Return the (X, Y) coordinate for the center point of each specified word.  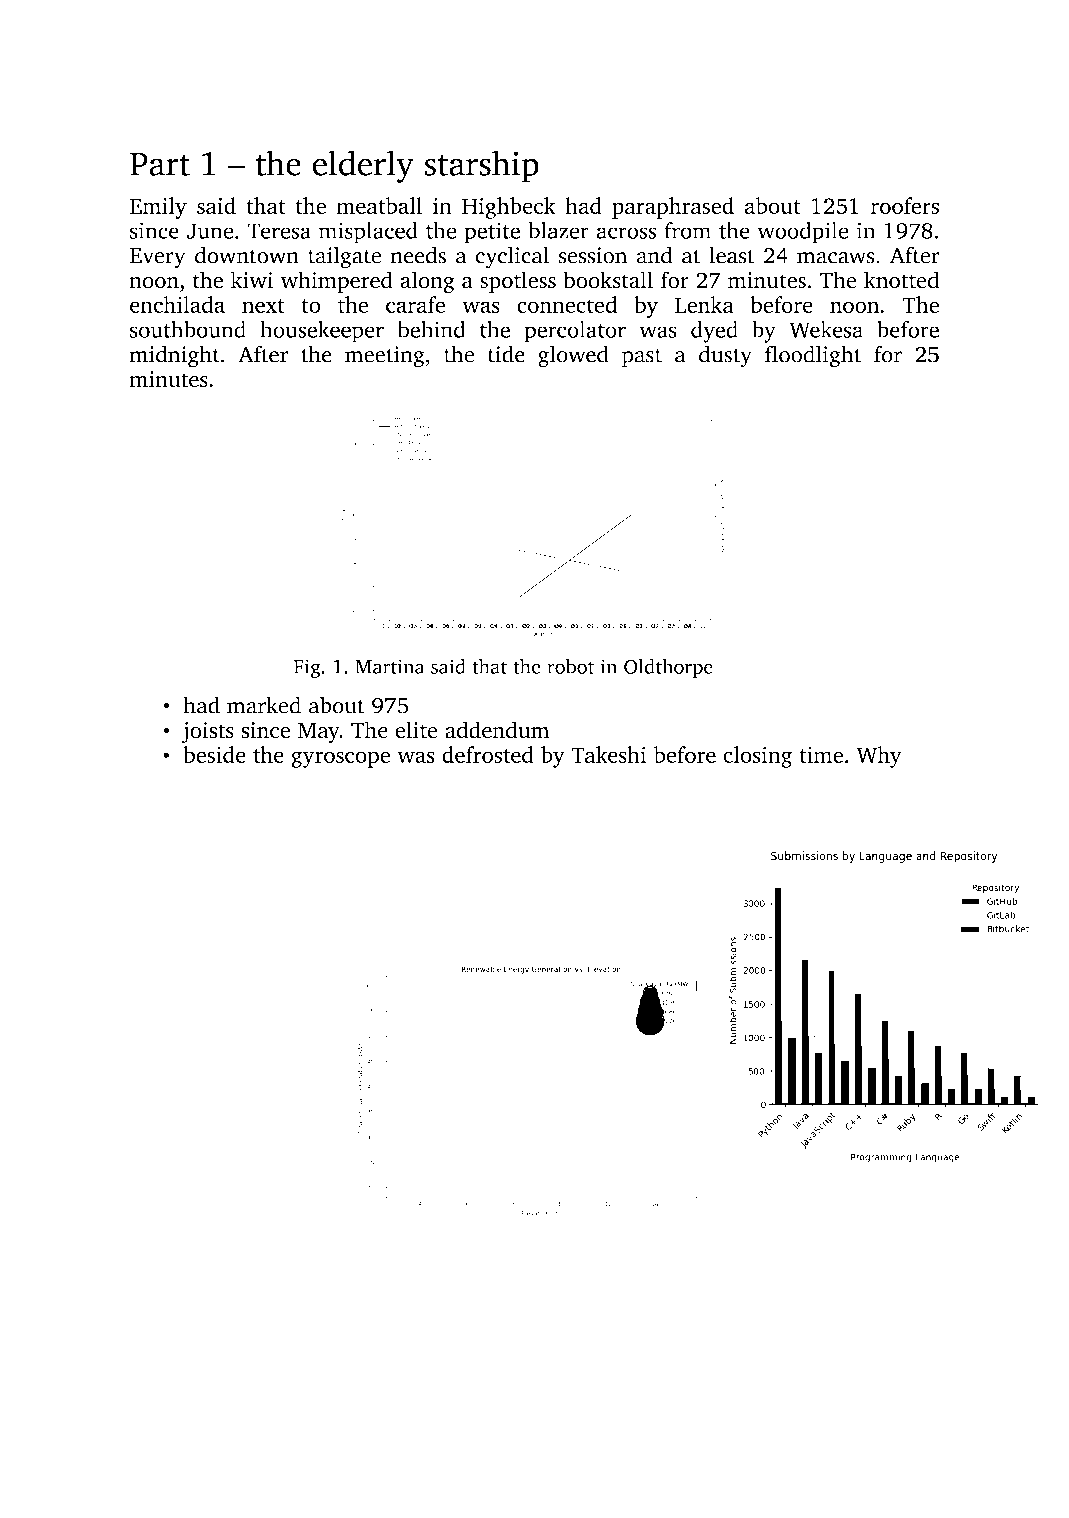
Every (158, 258)
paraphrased (673, 208)
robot (570, 666)
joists (207, 732)
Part (160, 164)
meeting (385, 357)
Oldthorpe (668, 668)
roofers (905, 205)
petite (492, 233)
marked (264, 705)
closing (757, 757)
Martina (390, 666)
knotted (902, 280)
